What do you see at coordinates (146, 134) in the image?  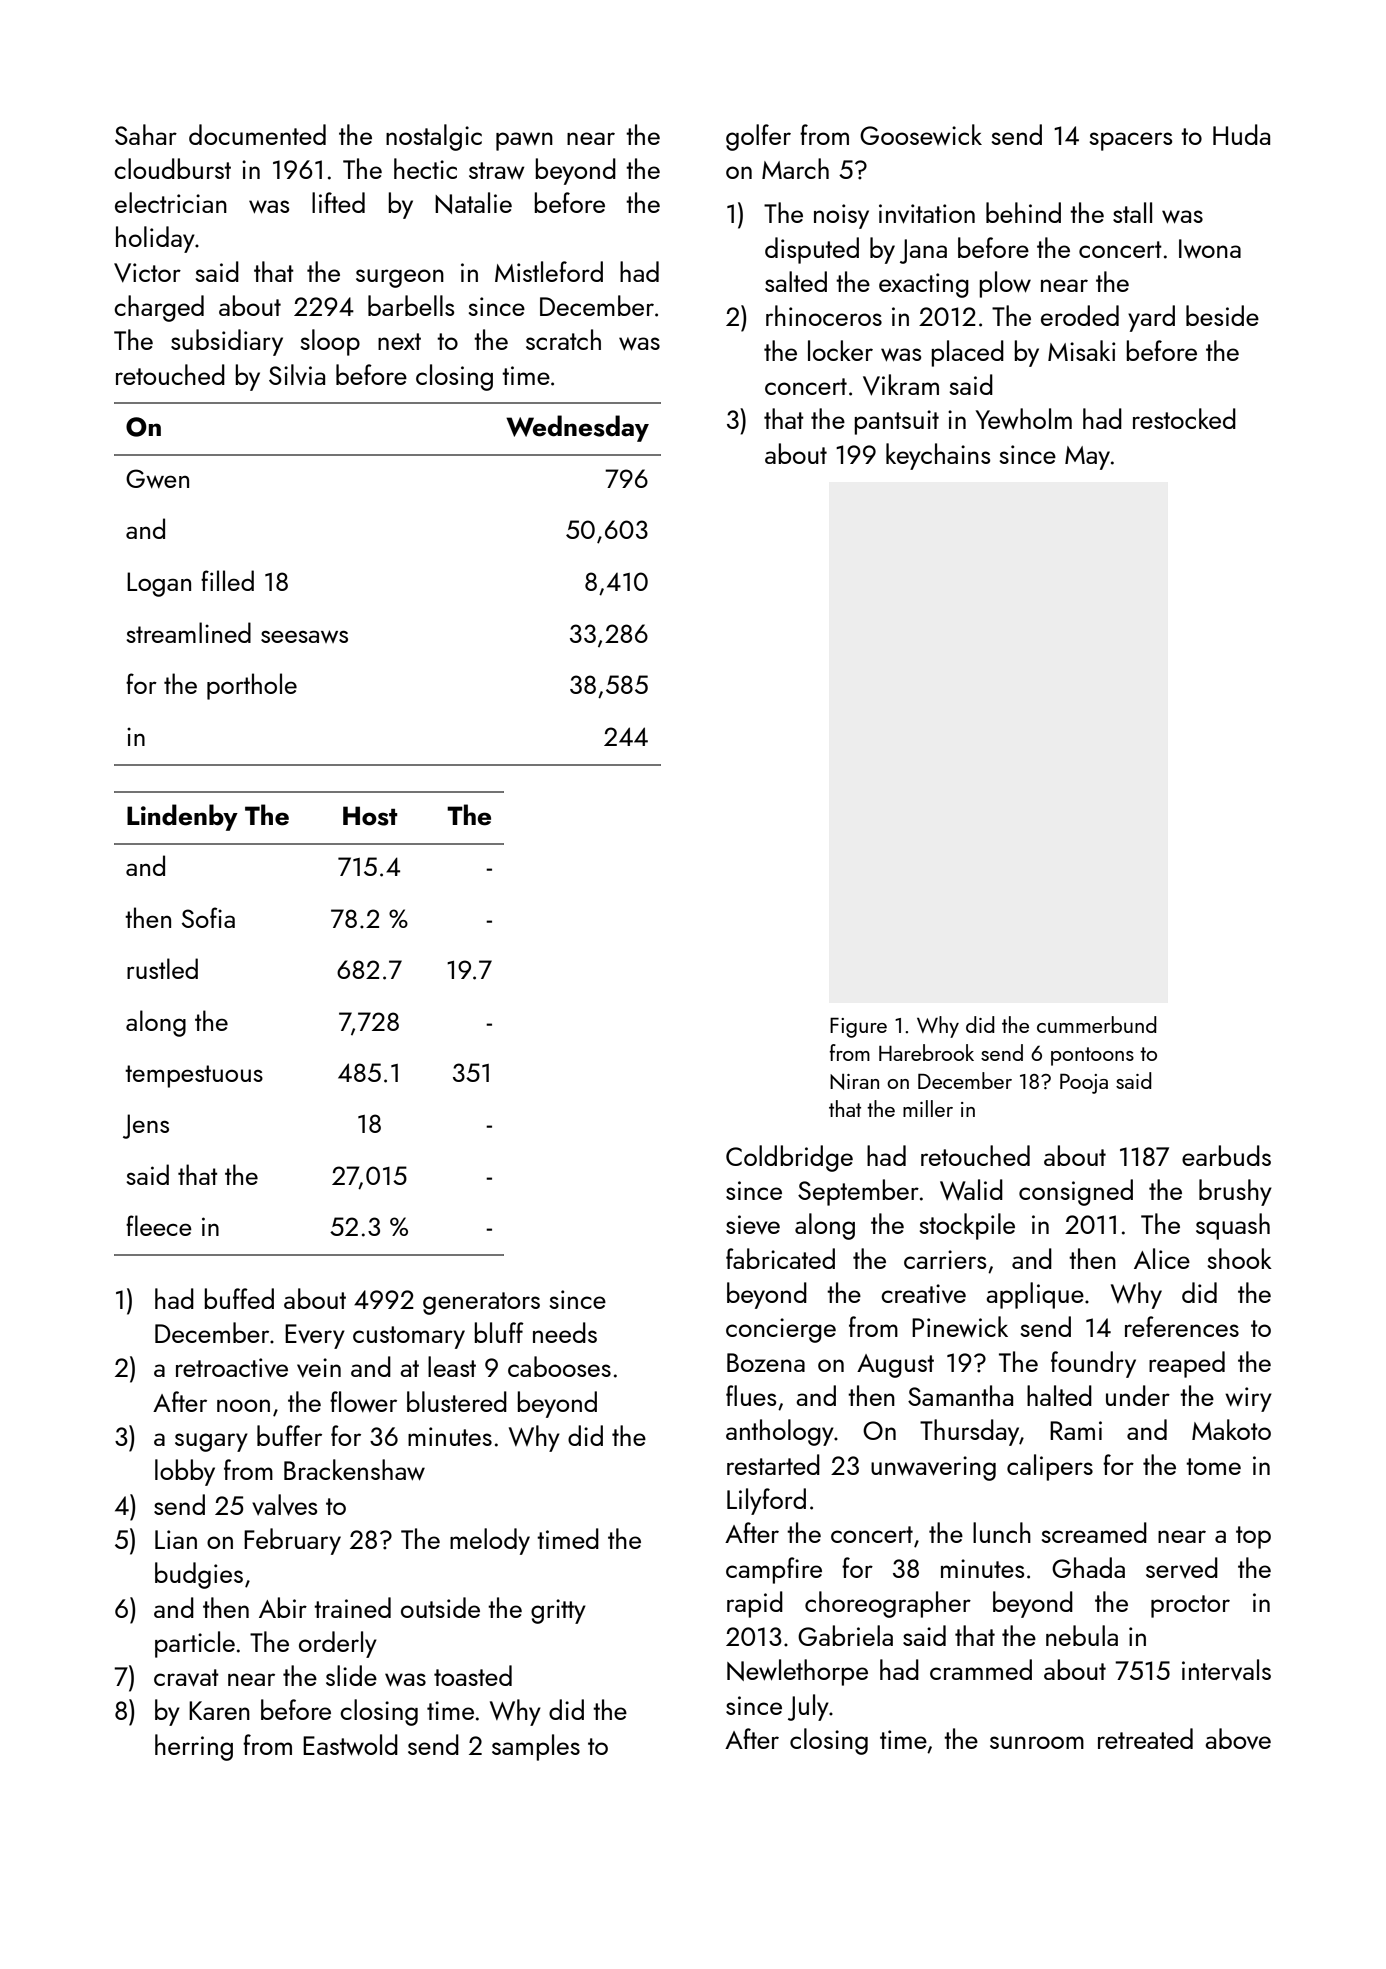 I see `Sahar` at bounding box center [146, 134].
